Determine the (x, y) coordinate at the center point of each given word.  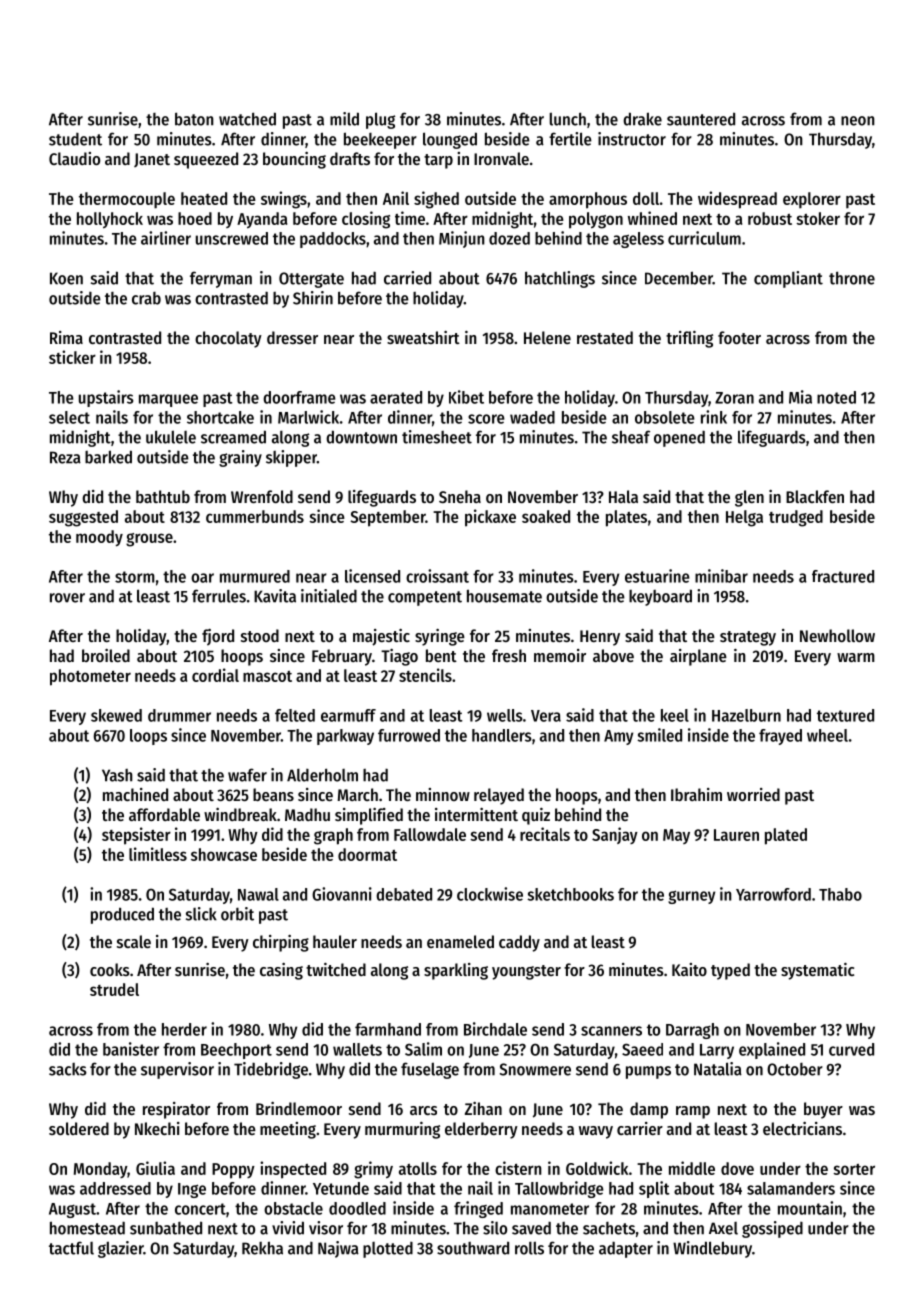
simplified (369, 816)
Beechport (236, 1051)
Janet (152, 160)
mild (344, 119)
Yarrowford (773, 894)
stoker (818, 218)
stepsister (136, 836)
